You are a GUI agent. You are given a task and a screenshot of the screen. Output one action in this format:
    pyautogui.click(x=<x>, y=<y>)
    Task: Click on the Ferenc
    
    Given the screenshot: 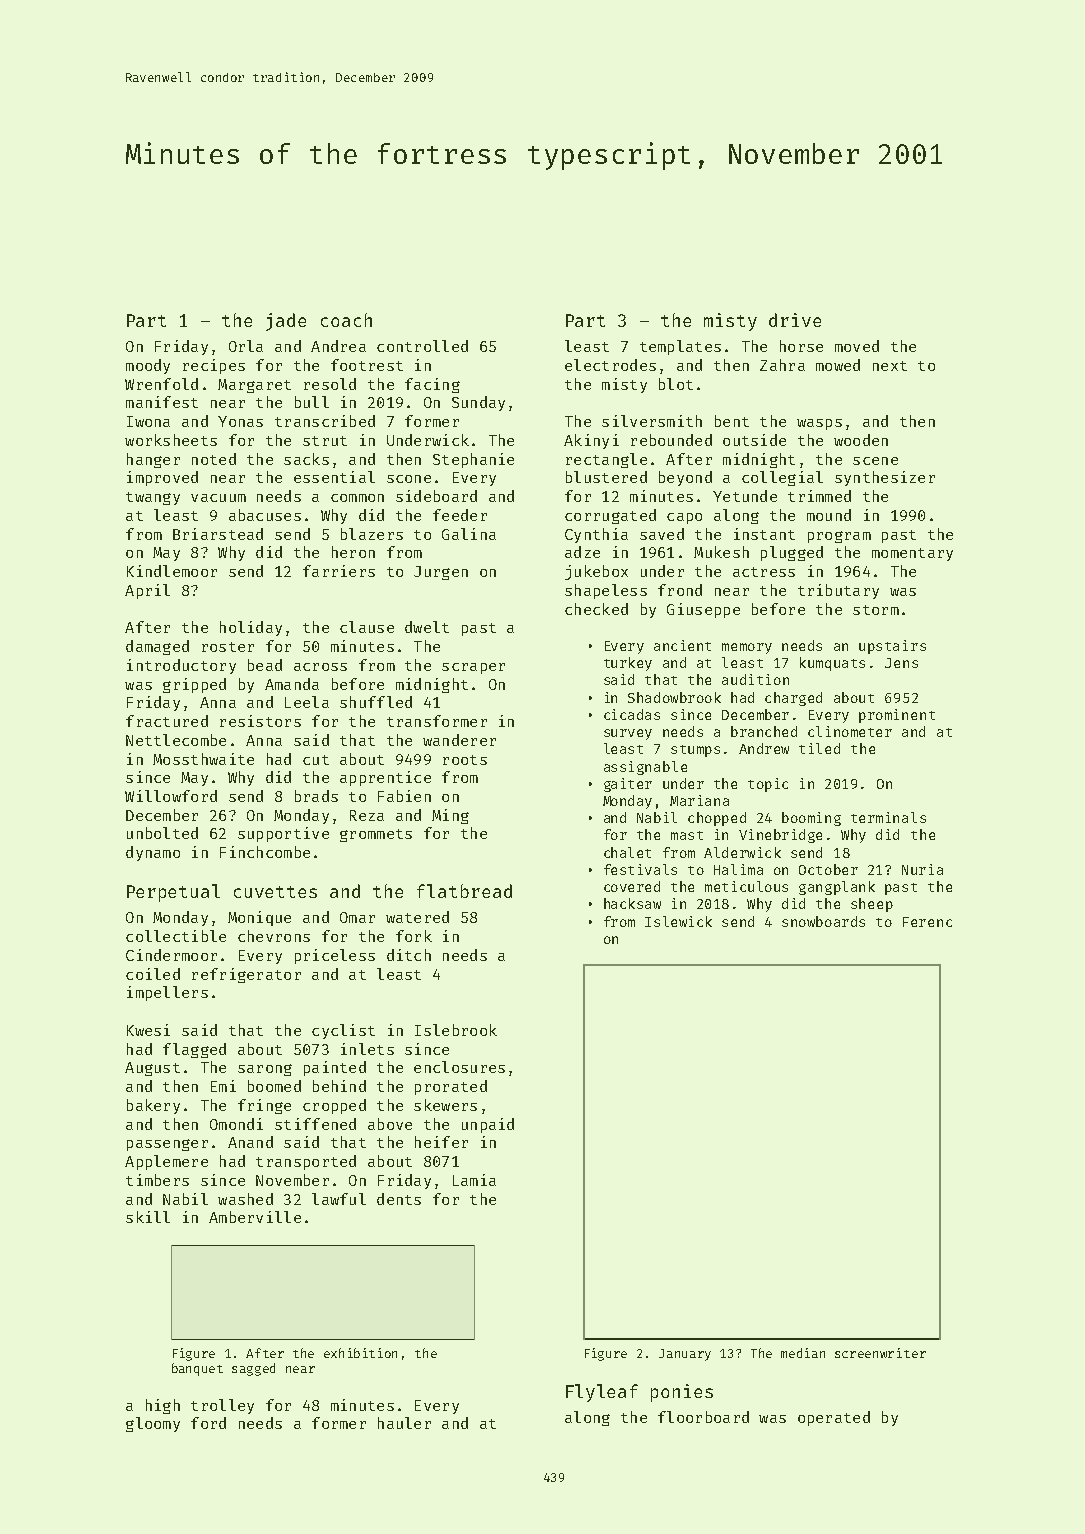 What is the action you would take?
    pyautogui.click(x=927, y=922)
